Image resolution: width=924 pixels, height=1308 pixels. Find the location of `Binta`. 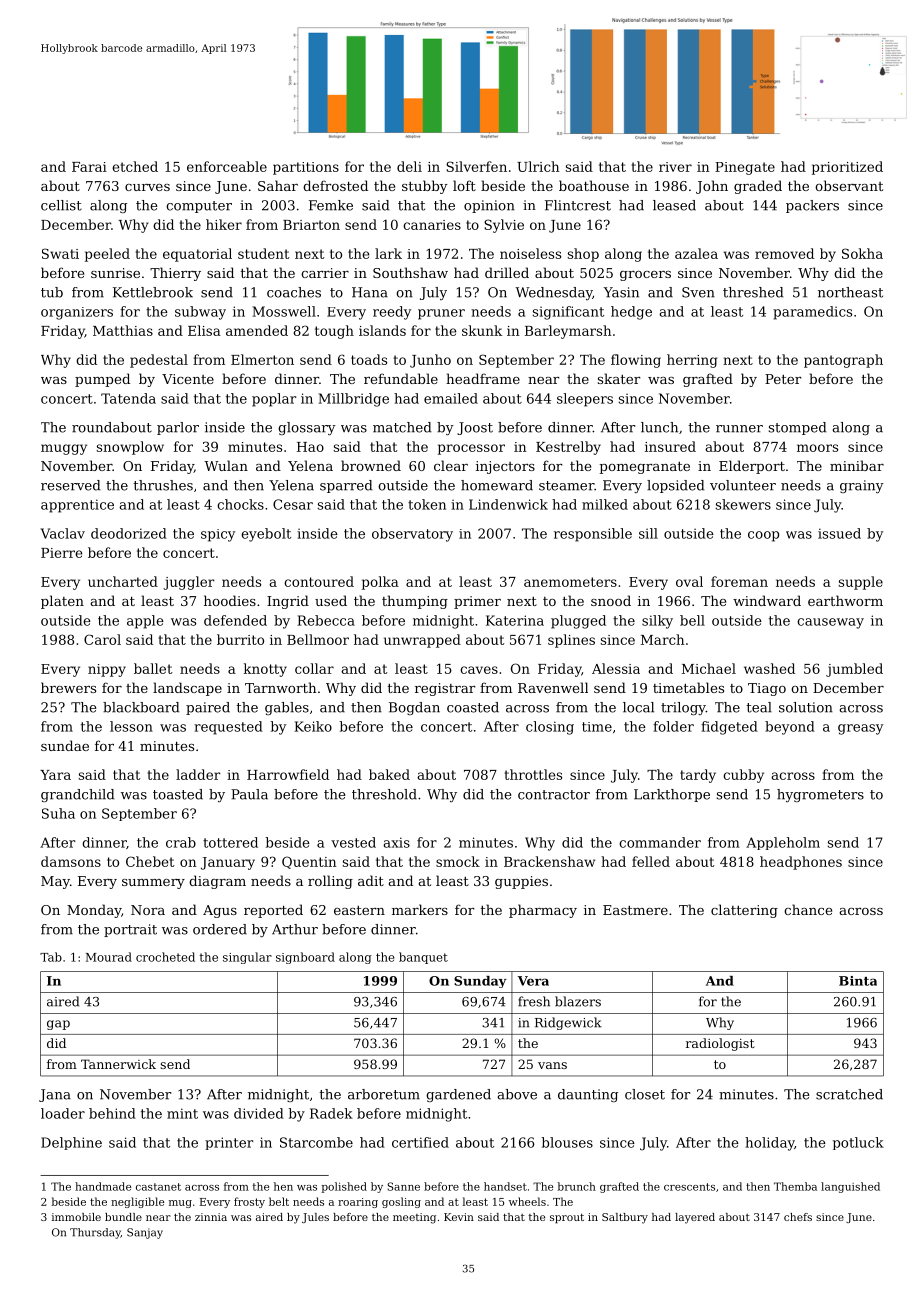

Binta is located at coordinates (858, 981).
